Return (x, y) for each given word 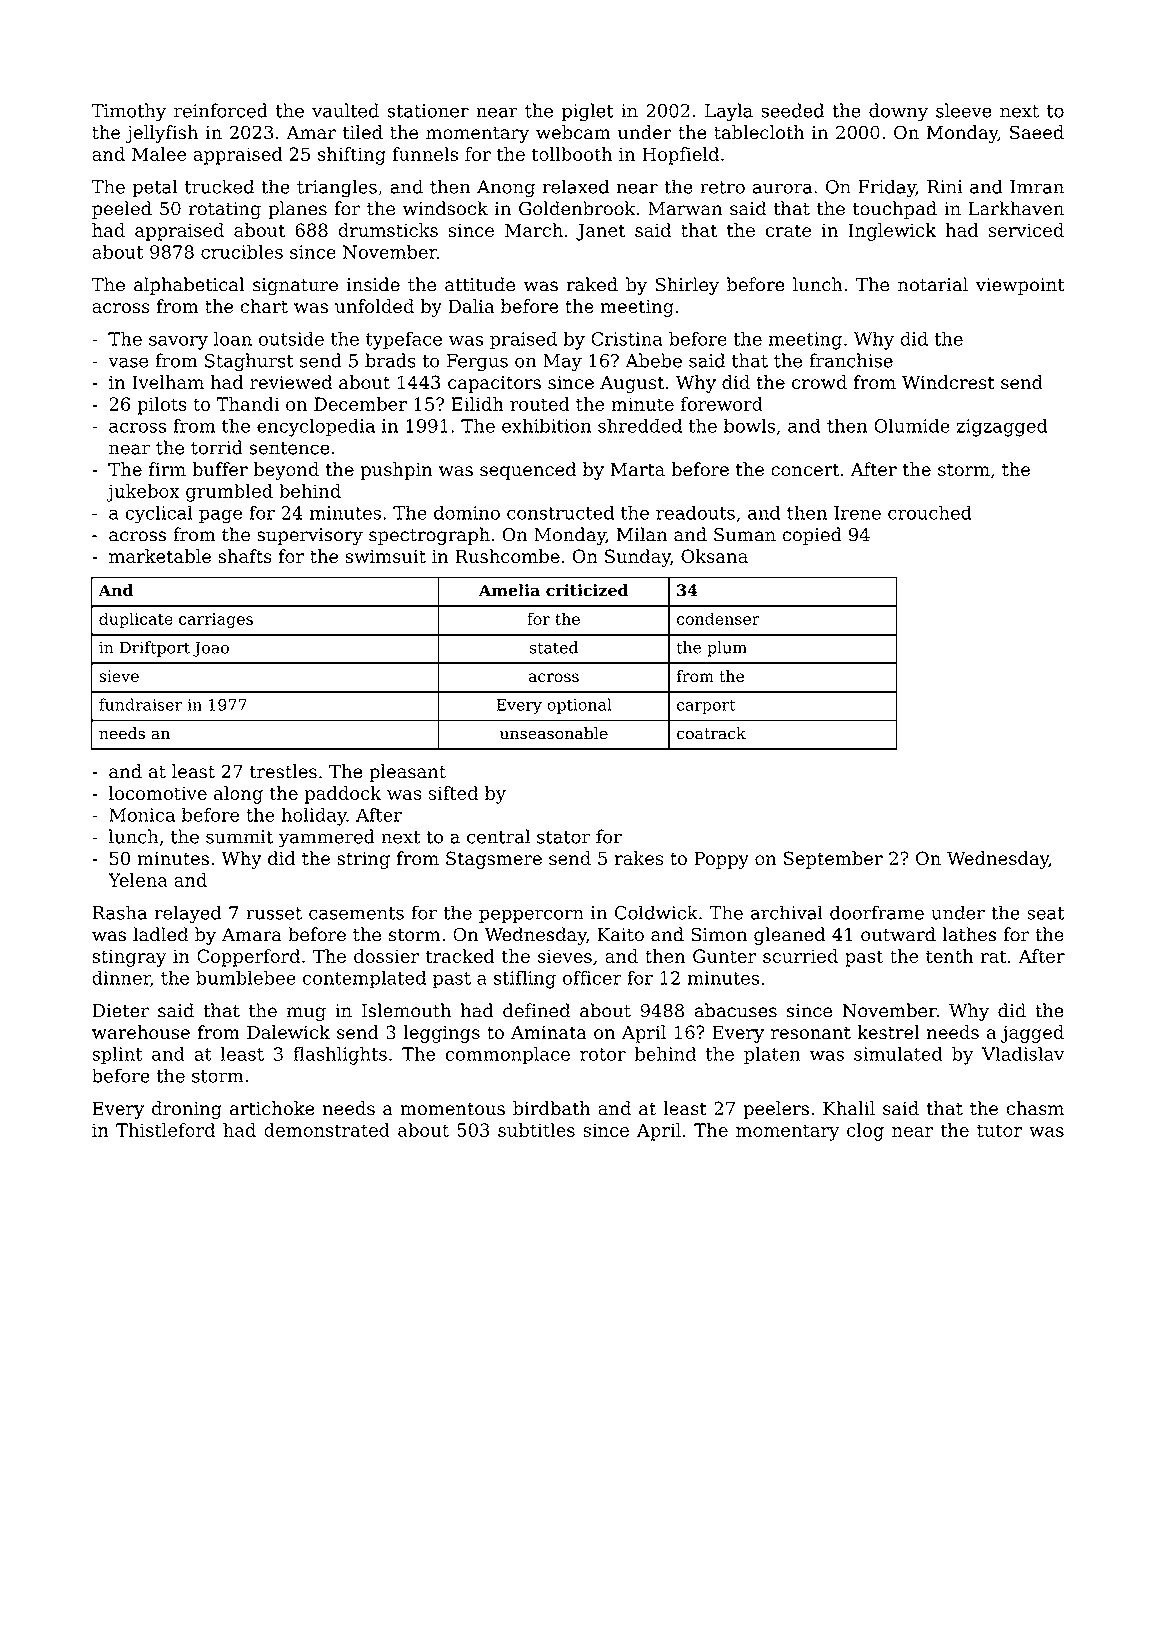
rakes (639, 858)
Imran (1037, 187)
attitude (480, 284)
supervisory (310, 536)
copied (812, 536)
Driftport (155, 649)
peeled (122, 210)
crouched (930, 512)
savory (178, 343)
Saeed (1037, 132)
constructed (560, 512)
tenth (949, 956)
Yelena (138, 880)
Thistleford (165, 1130)
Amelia (509, 590)
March (534, 230)
